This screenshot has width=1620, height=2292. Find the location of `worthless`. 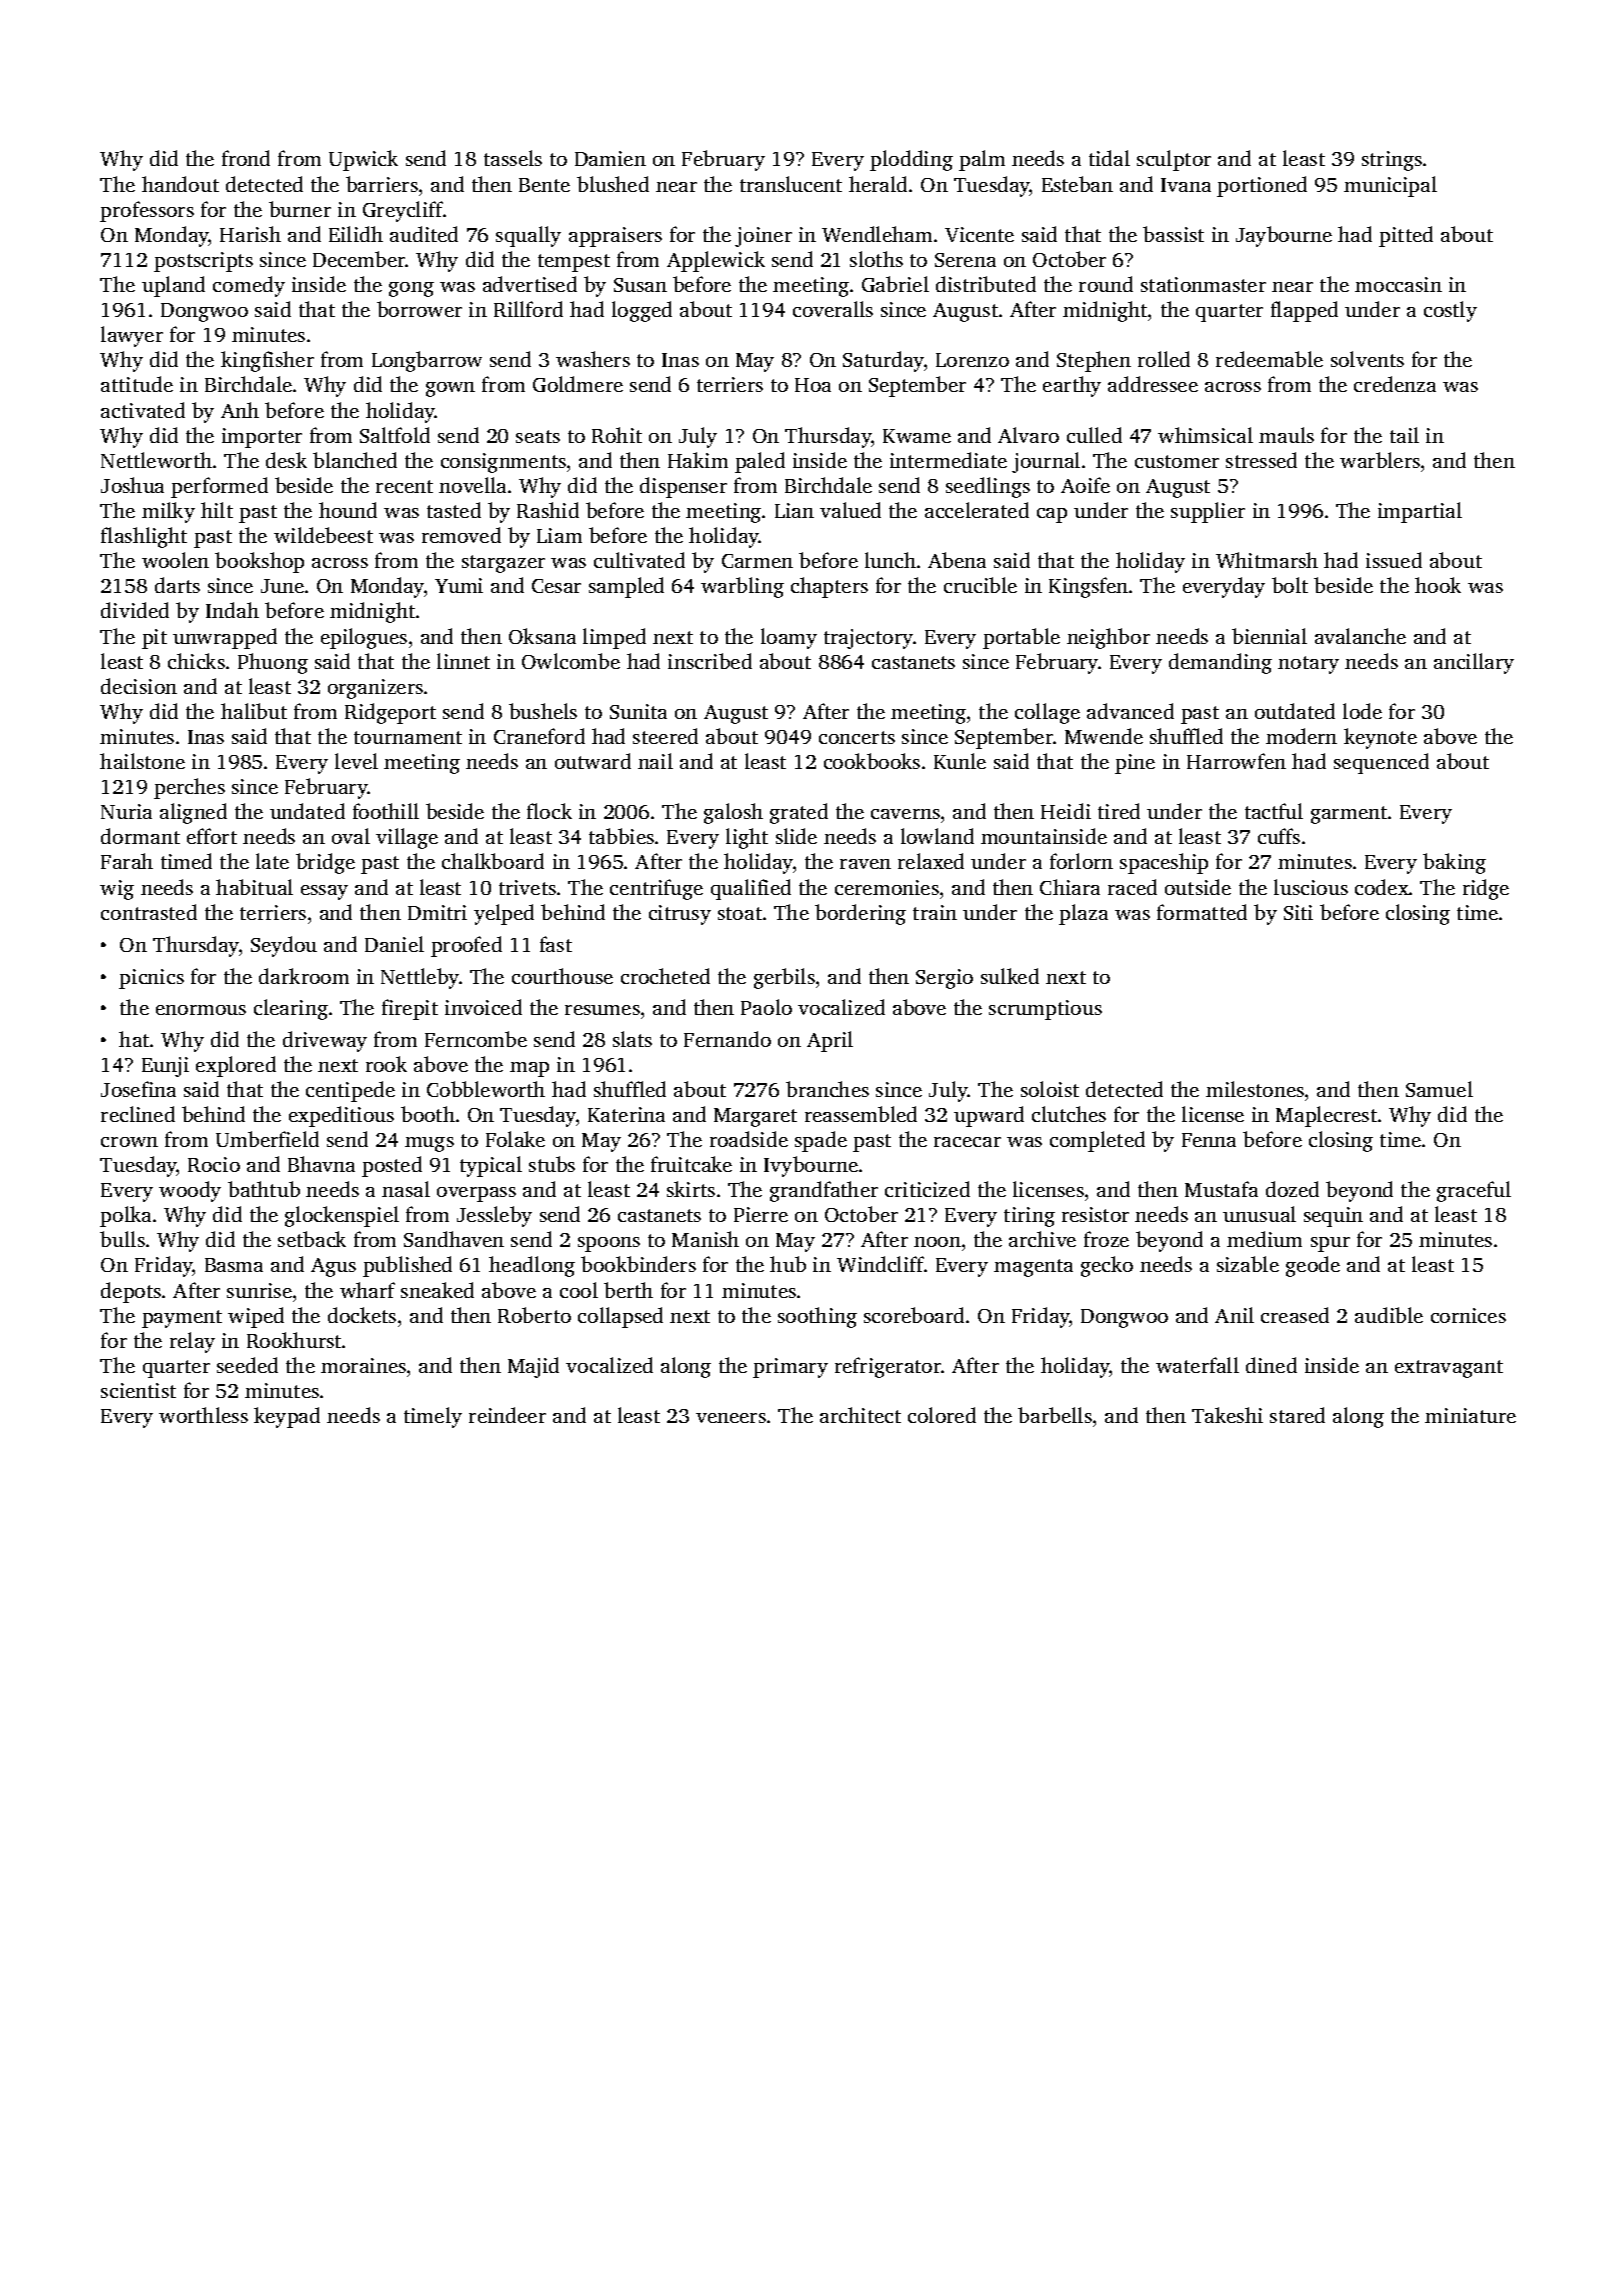

worthless is located at coordinates (203, 1415).
